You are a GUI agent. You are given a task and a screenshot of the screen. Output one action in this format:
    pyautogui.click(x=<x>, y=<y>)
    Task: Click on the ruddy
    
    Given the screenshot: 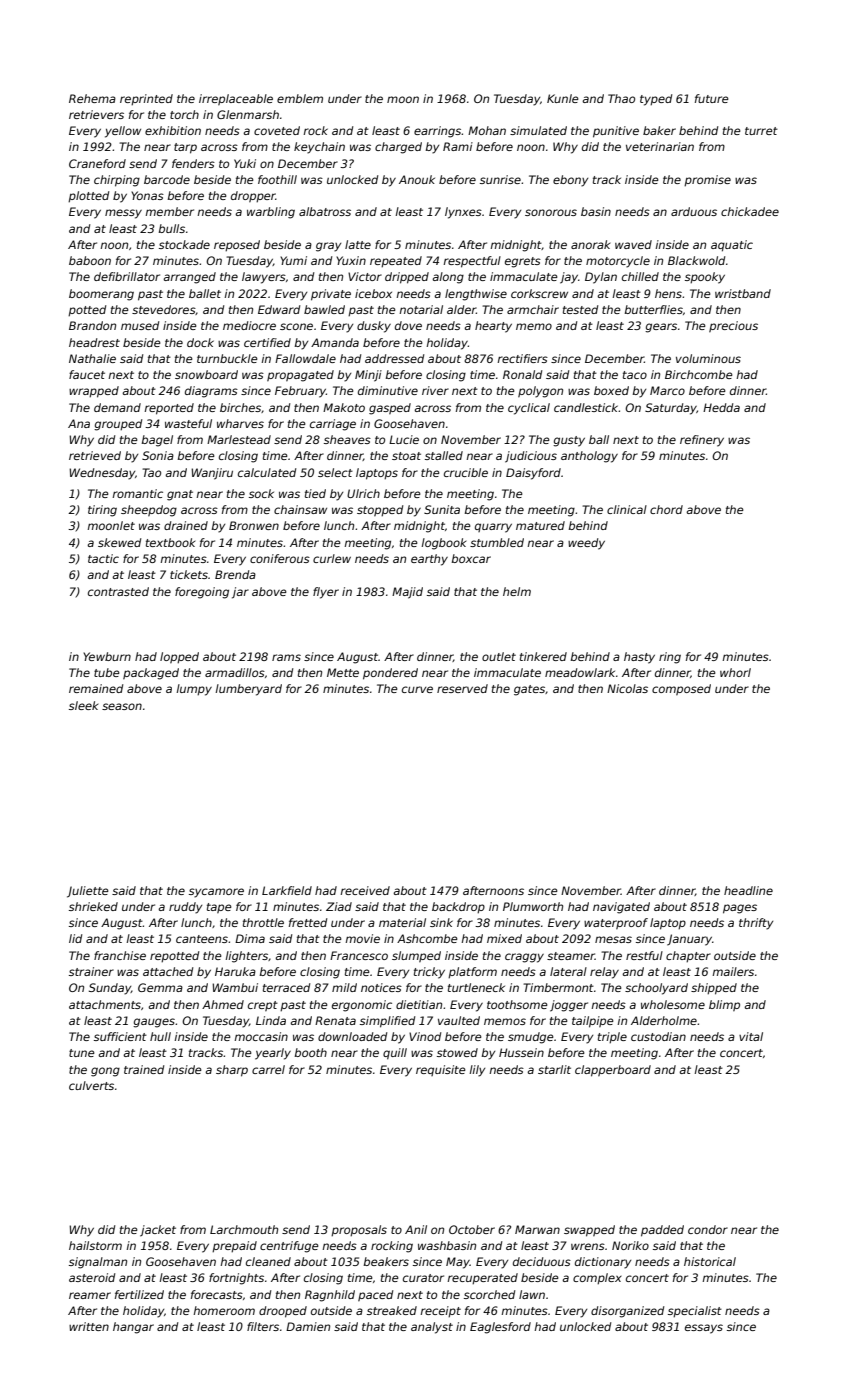 What is the action you would take?
    pyautogui.click(x=185, y=908)
